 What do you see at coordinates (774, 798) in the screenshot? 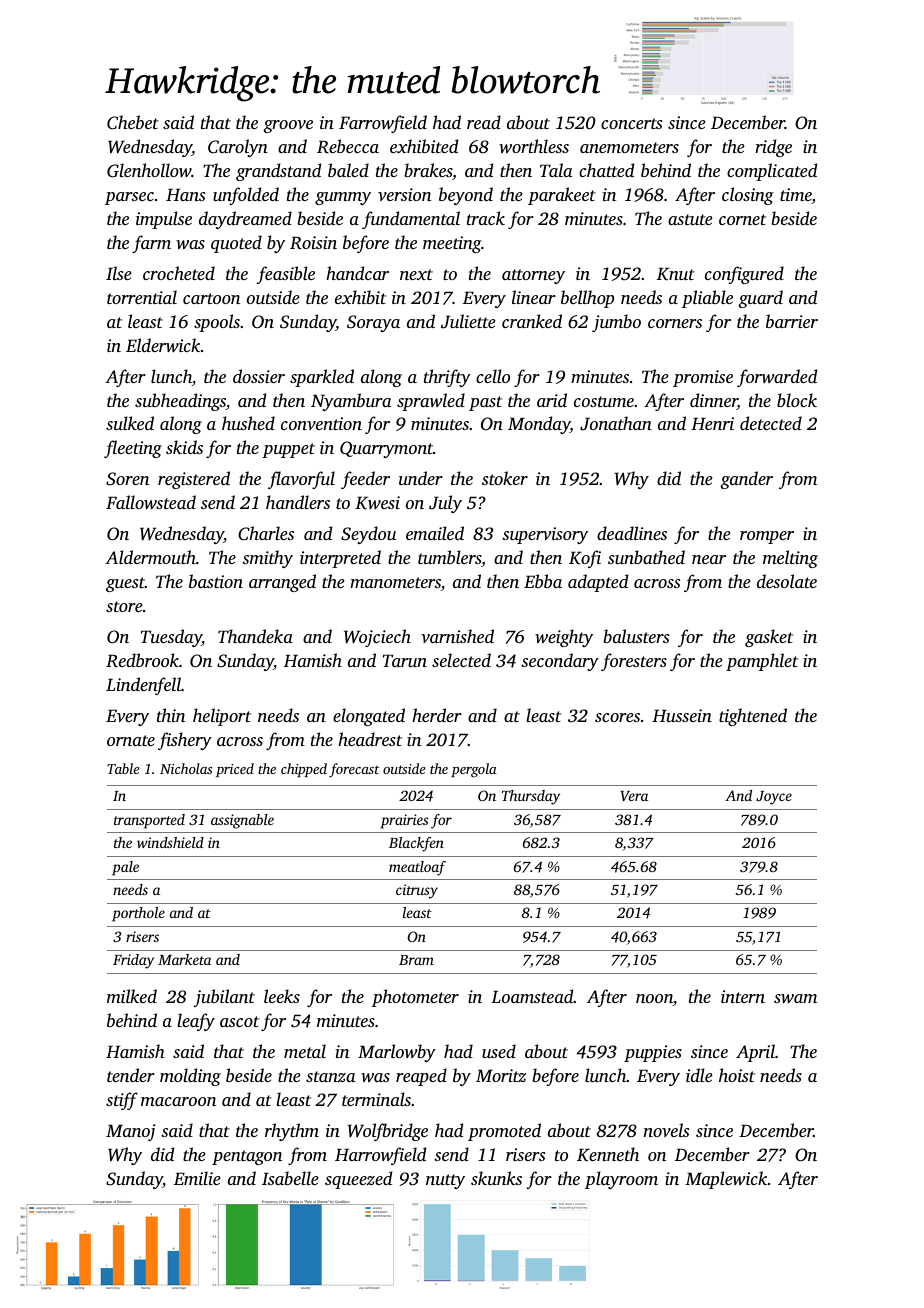
I see `Joyce` at bounding box center [774, 798].
